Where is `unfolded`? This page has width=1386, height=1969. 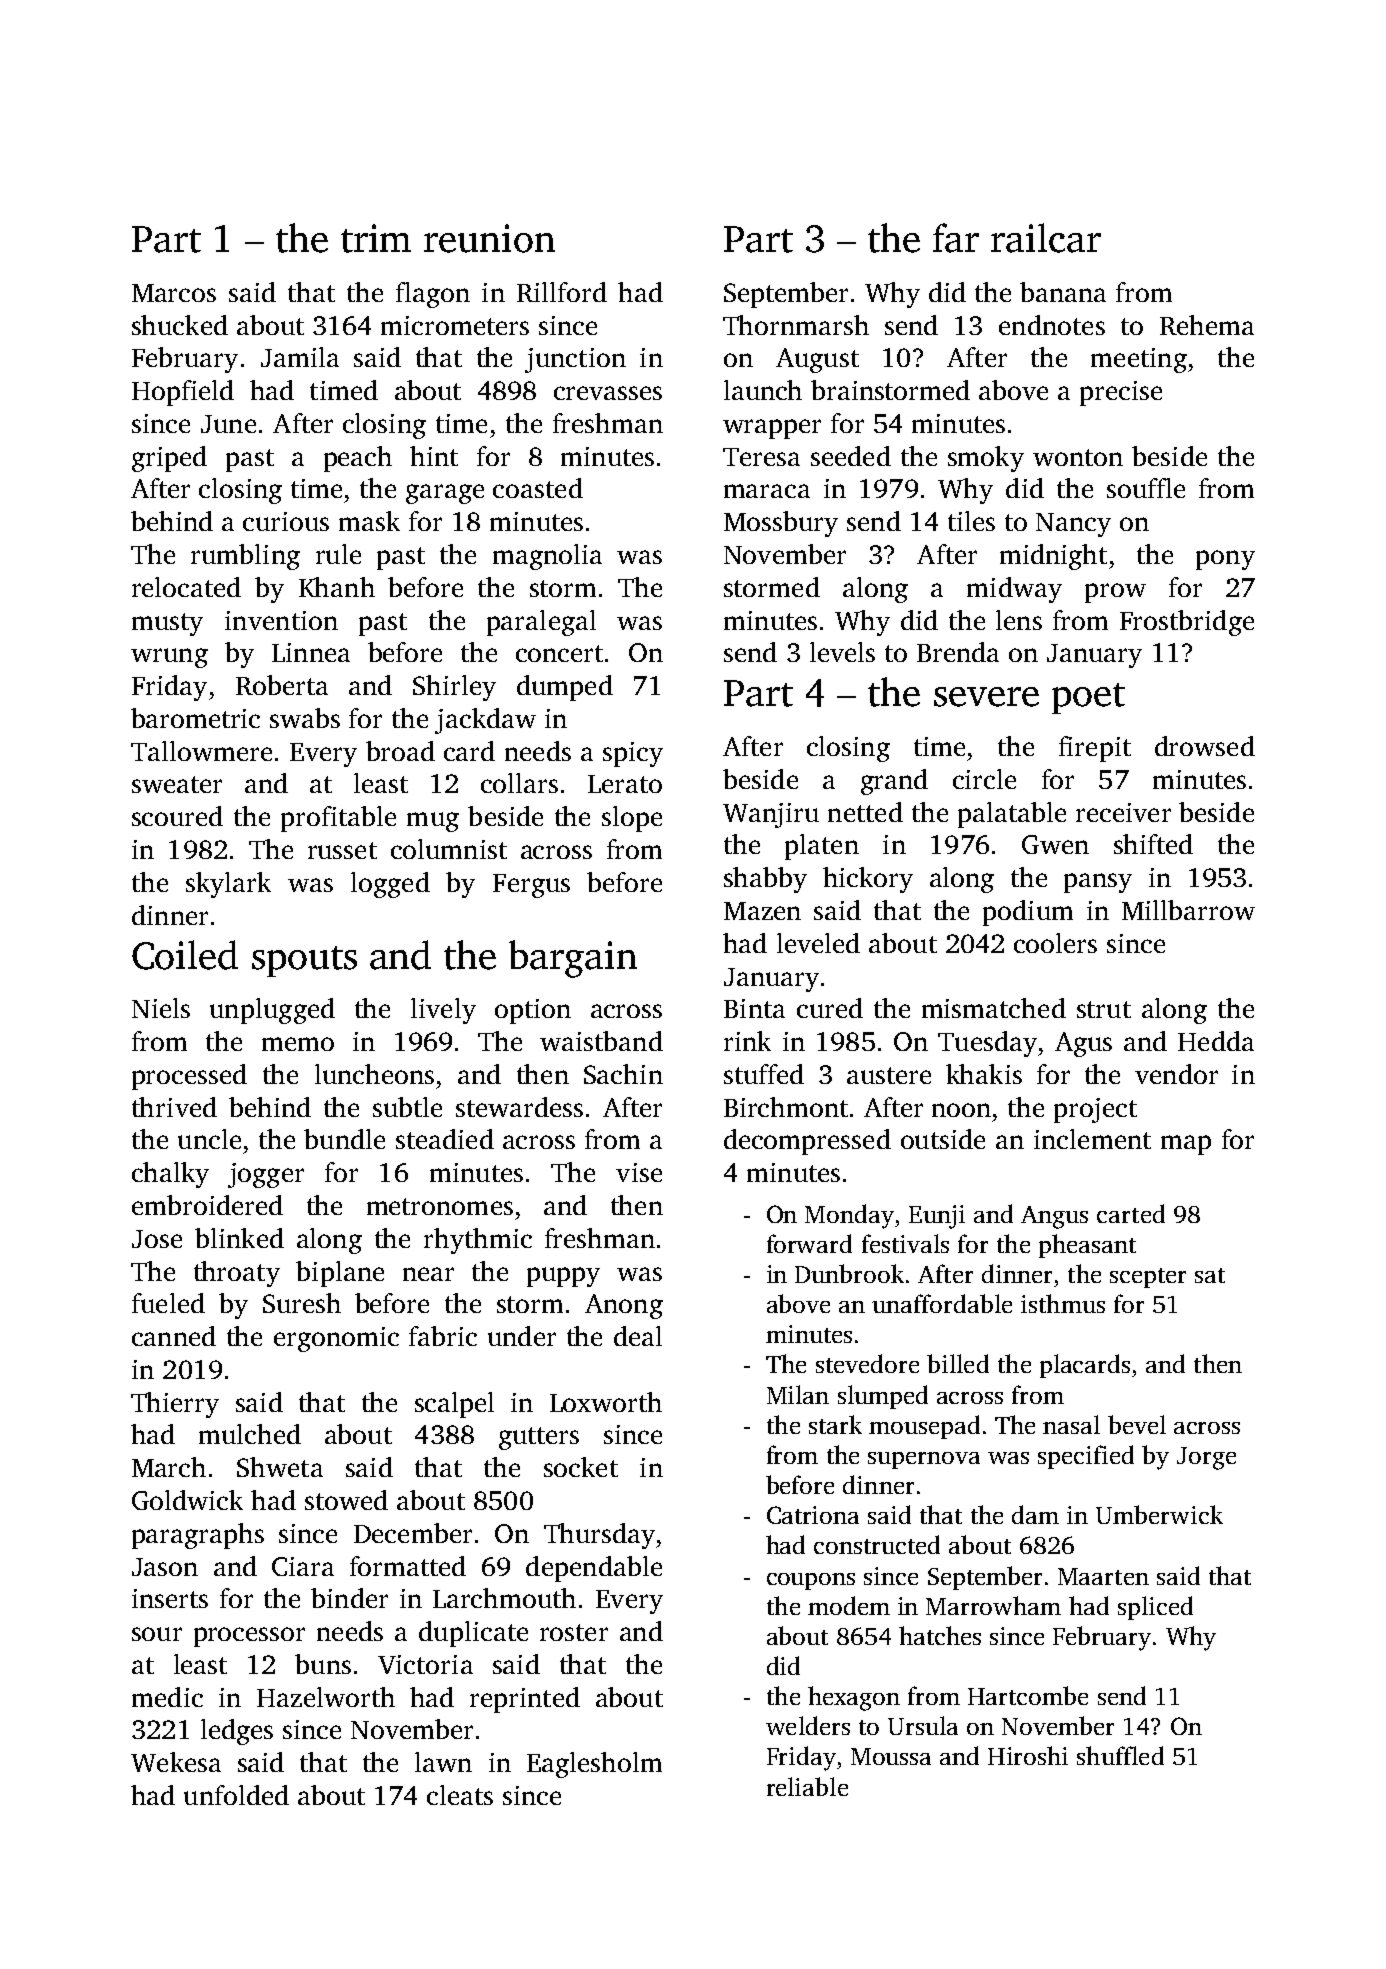
unfolded is located at coordinates (236, 1795).
